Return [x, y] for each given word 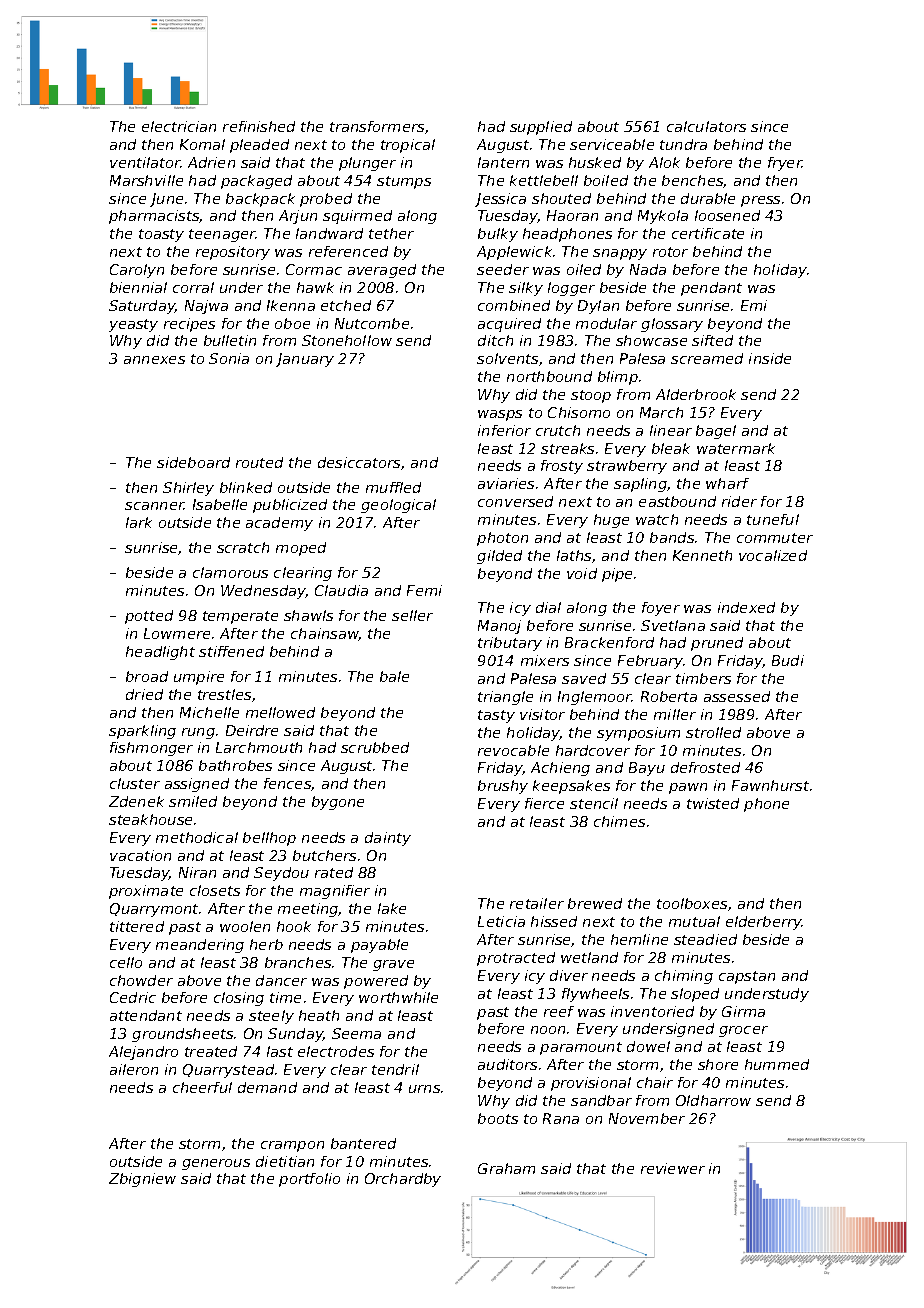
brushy [503, 787]
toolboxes [692, 903]
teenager [222, 235]
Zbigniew [142, 1180]
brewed [595, 903]
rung [198, 733]
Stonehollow [347, 340]
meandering [200, 946]
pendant [711, 289]
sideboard [193, 462]
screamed [707, 358]
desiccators [359, 462]
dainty [388, 839]
